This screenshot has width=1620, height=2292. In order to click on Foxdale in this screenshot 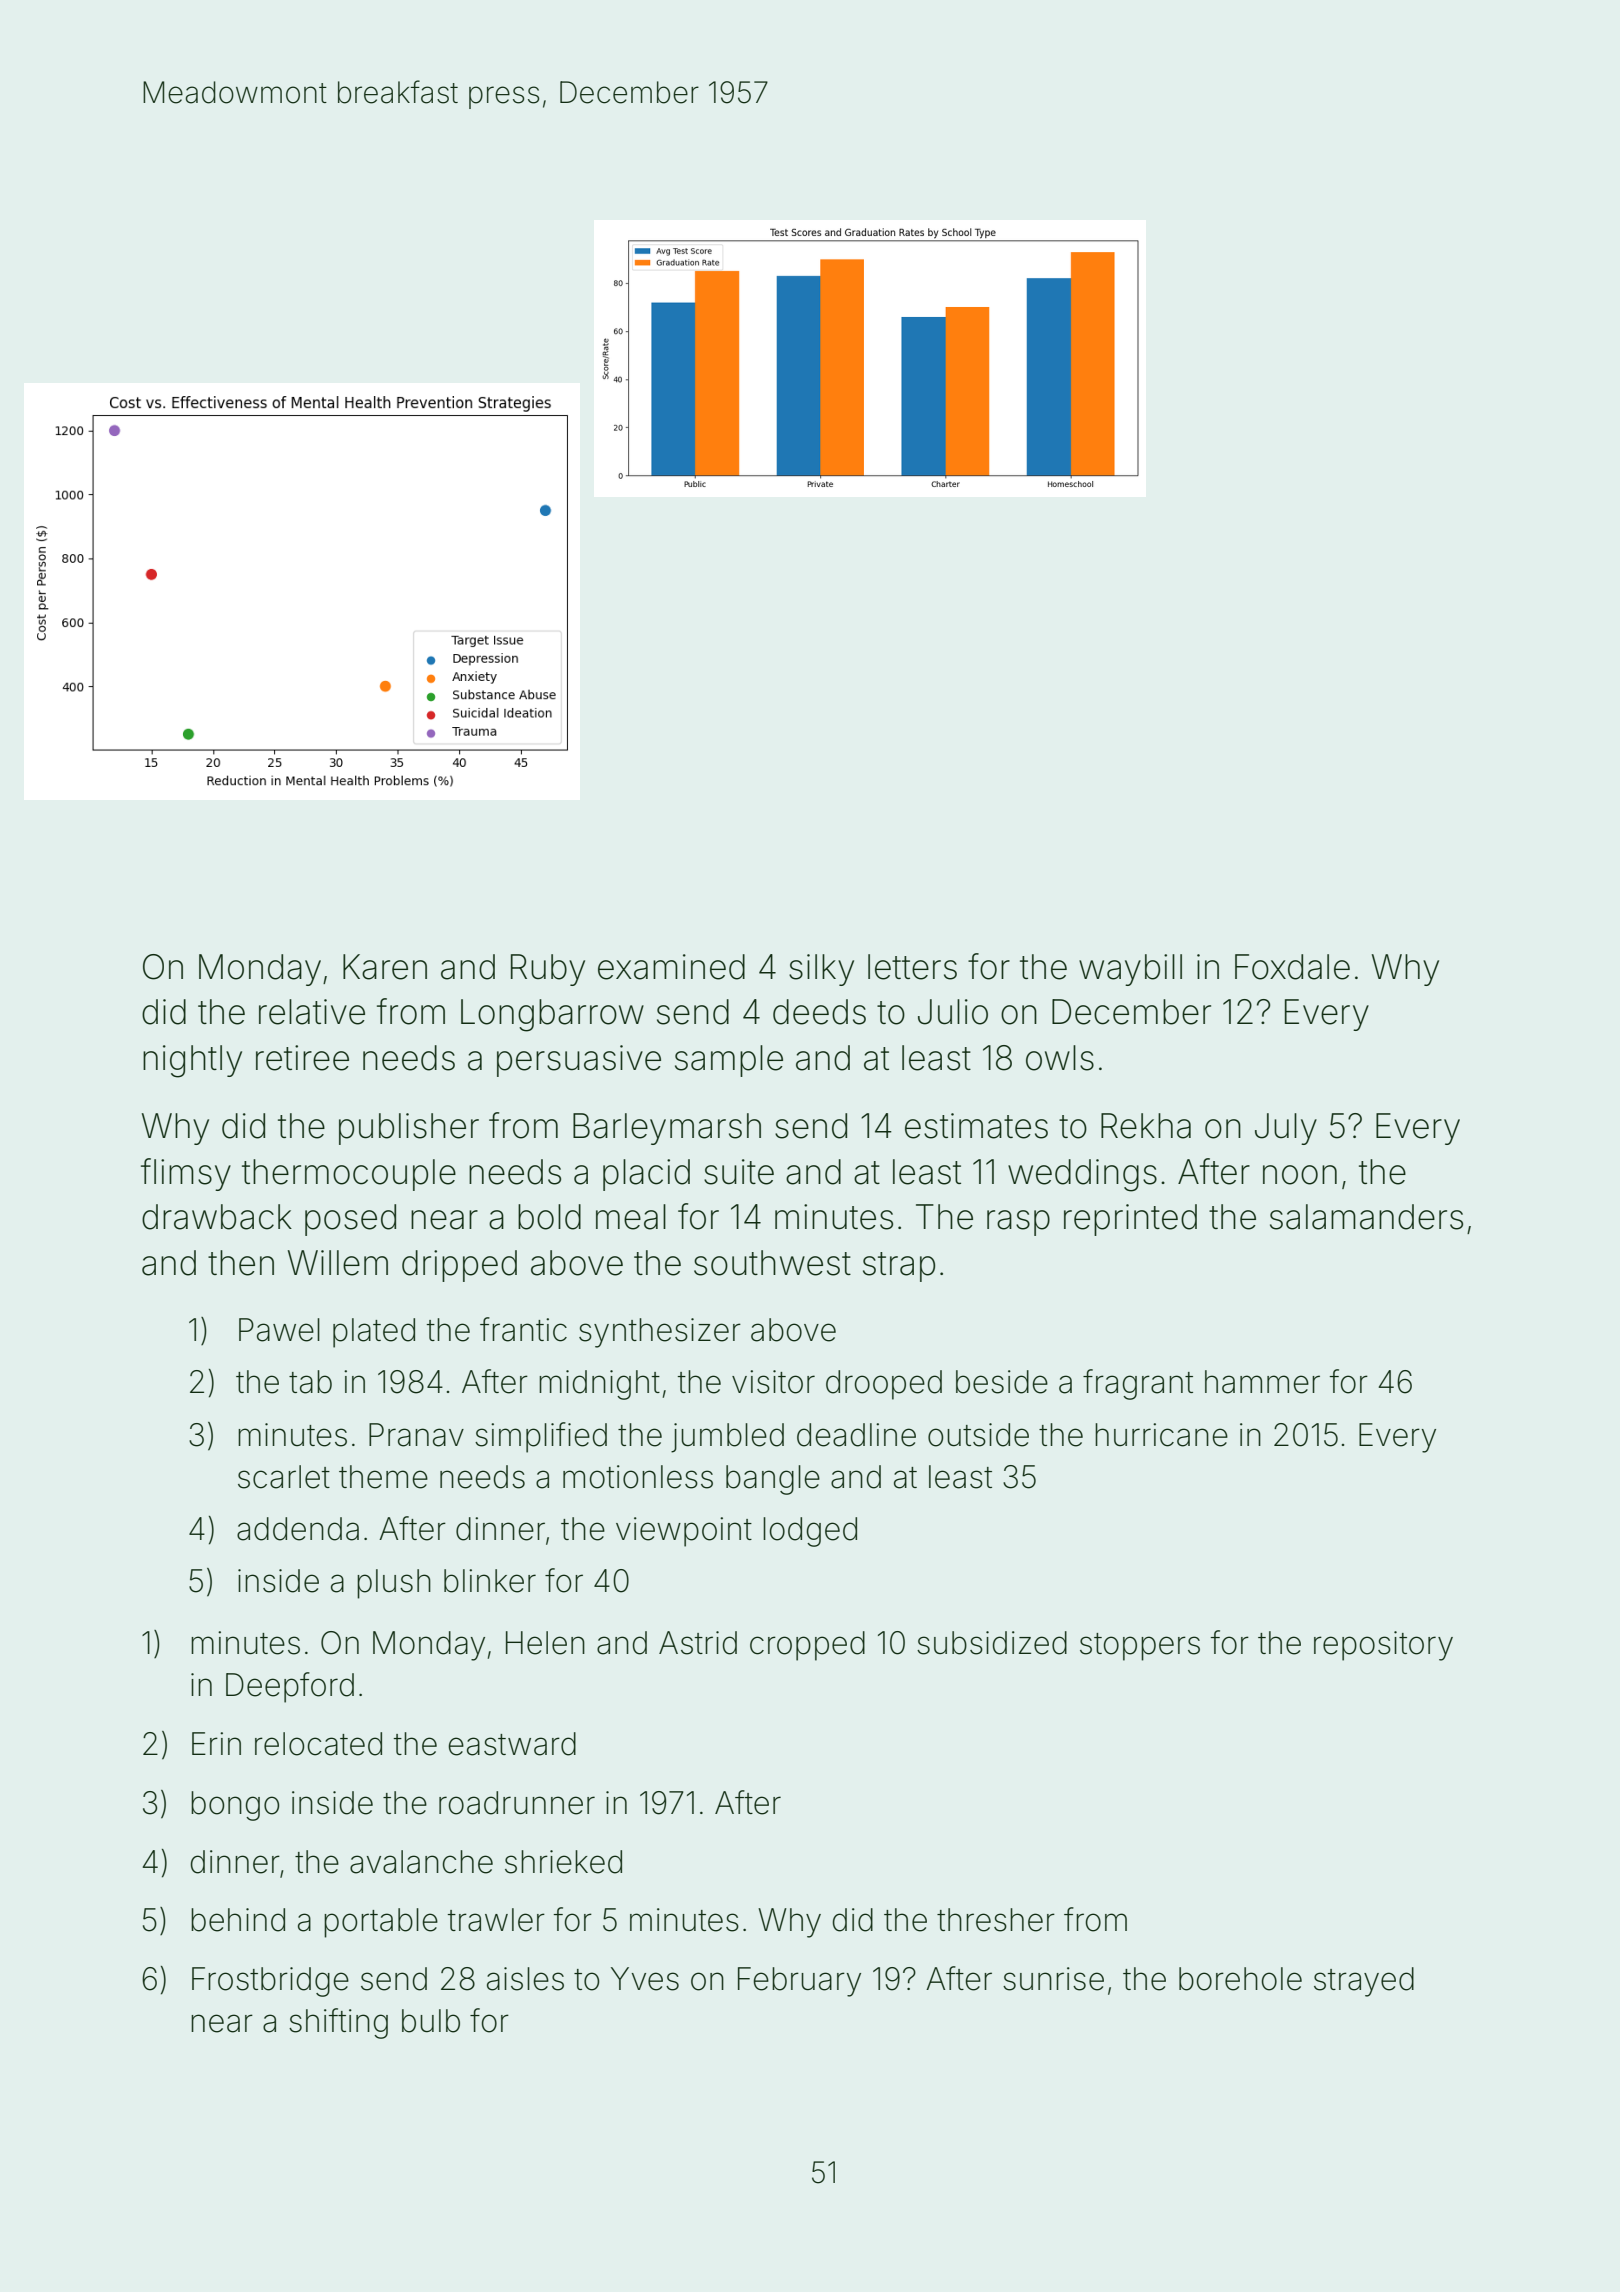, I will do `click(1292, 967)`.
